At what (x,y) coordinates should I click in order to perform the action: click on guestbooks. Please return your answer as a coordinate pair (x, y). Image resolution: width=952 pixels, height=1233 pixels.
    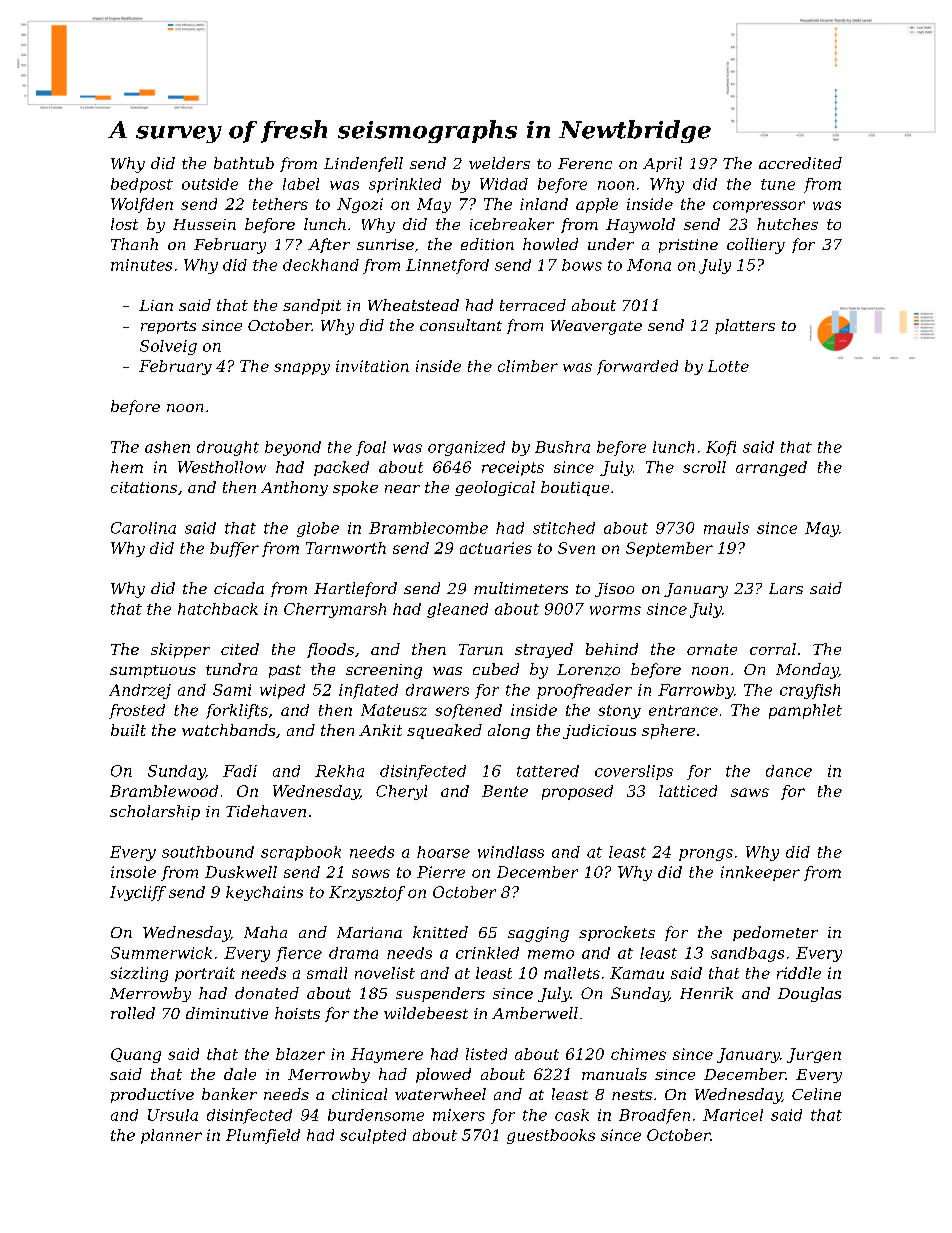
    Looking at the image, I should click on (551, 1136).
